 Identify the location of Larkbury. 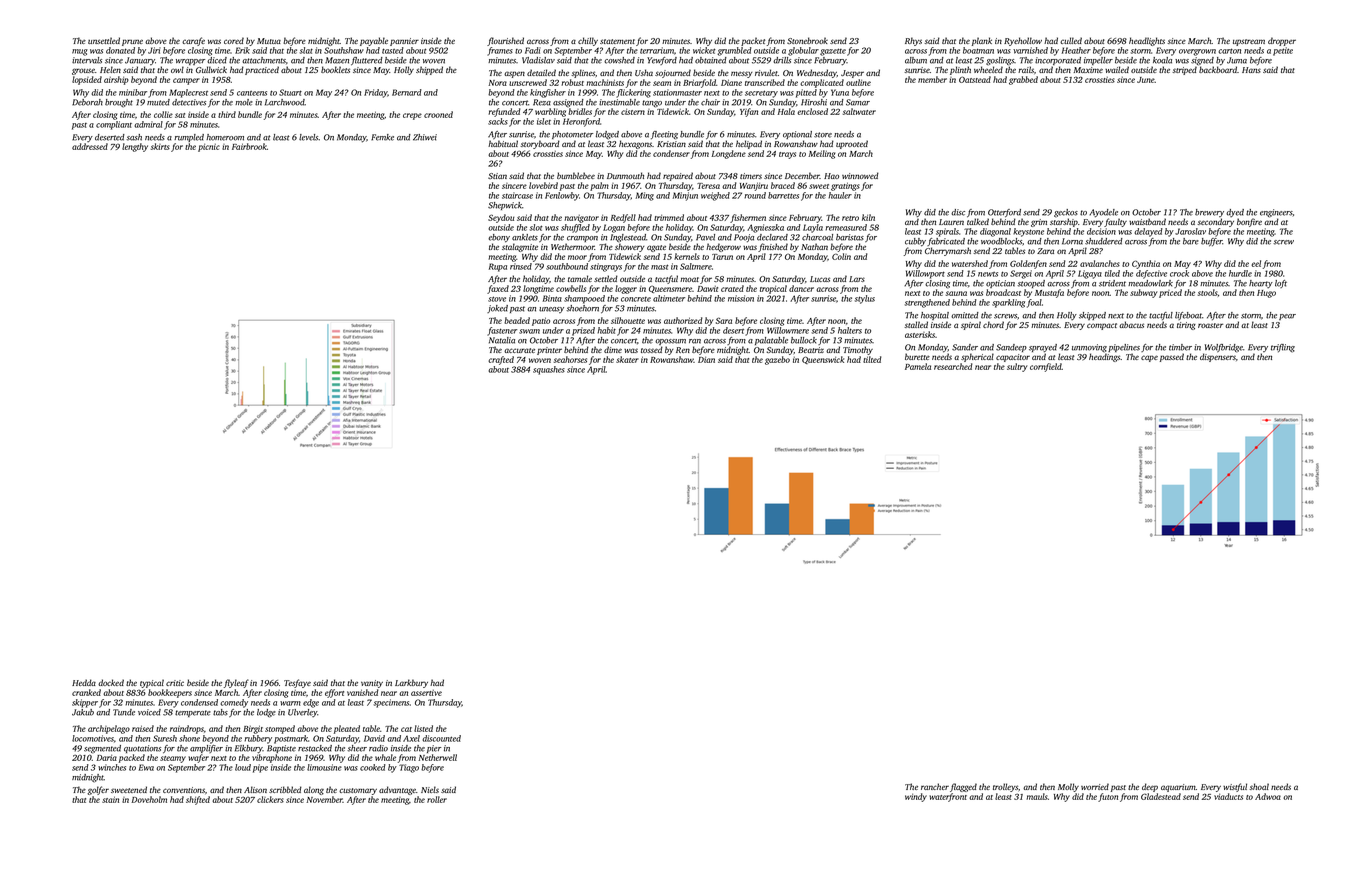
(411, 683).
